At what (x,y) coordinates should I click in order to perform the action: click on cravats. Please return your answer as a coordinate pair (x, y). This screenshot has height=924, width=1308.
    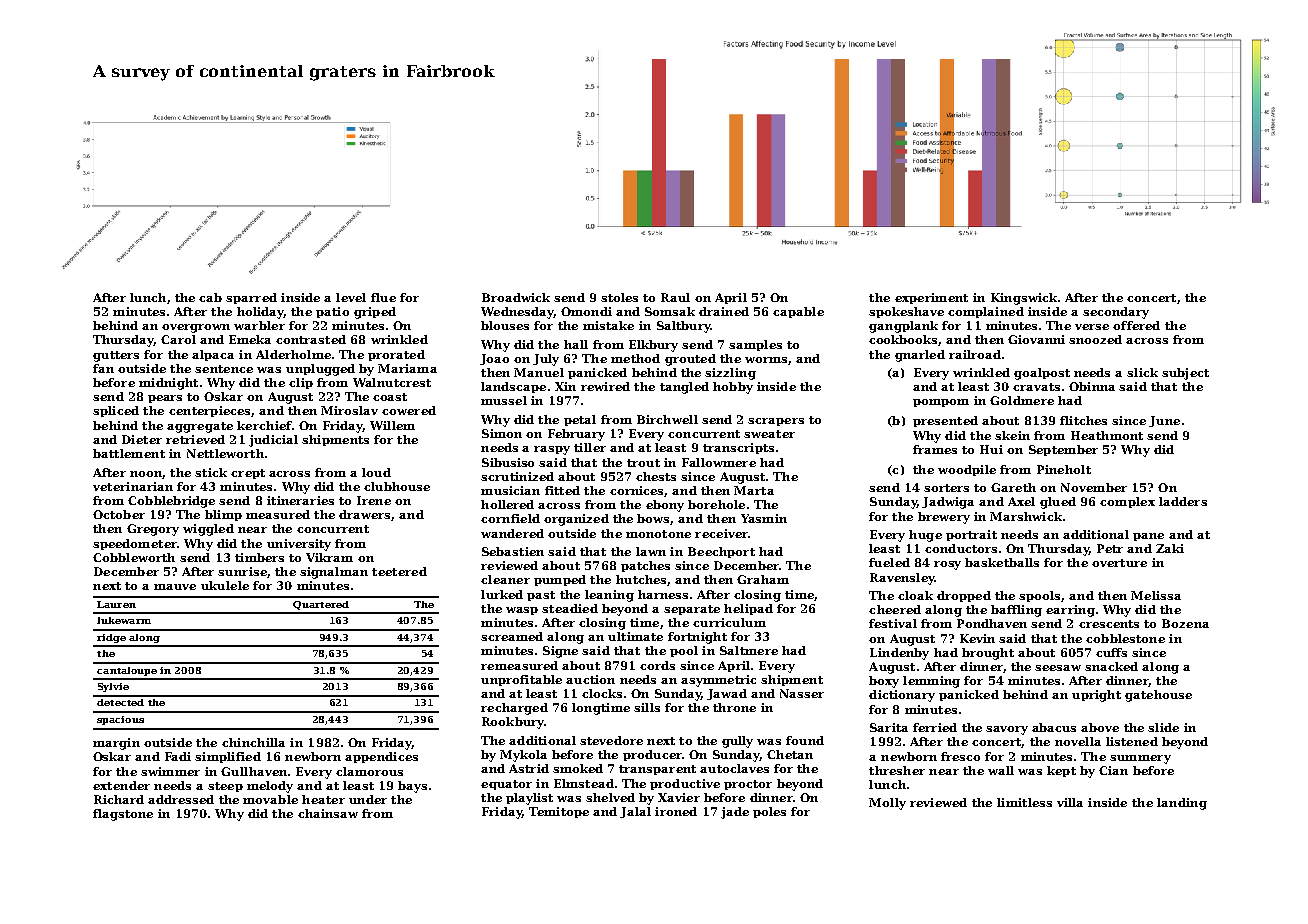
    Looking at the image, I should click on (1036, 387).
